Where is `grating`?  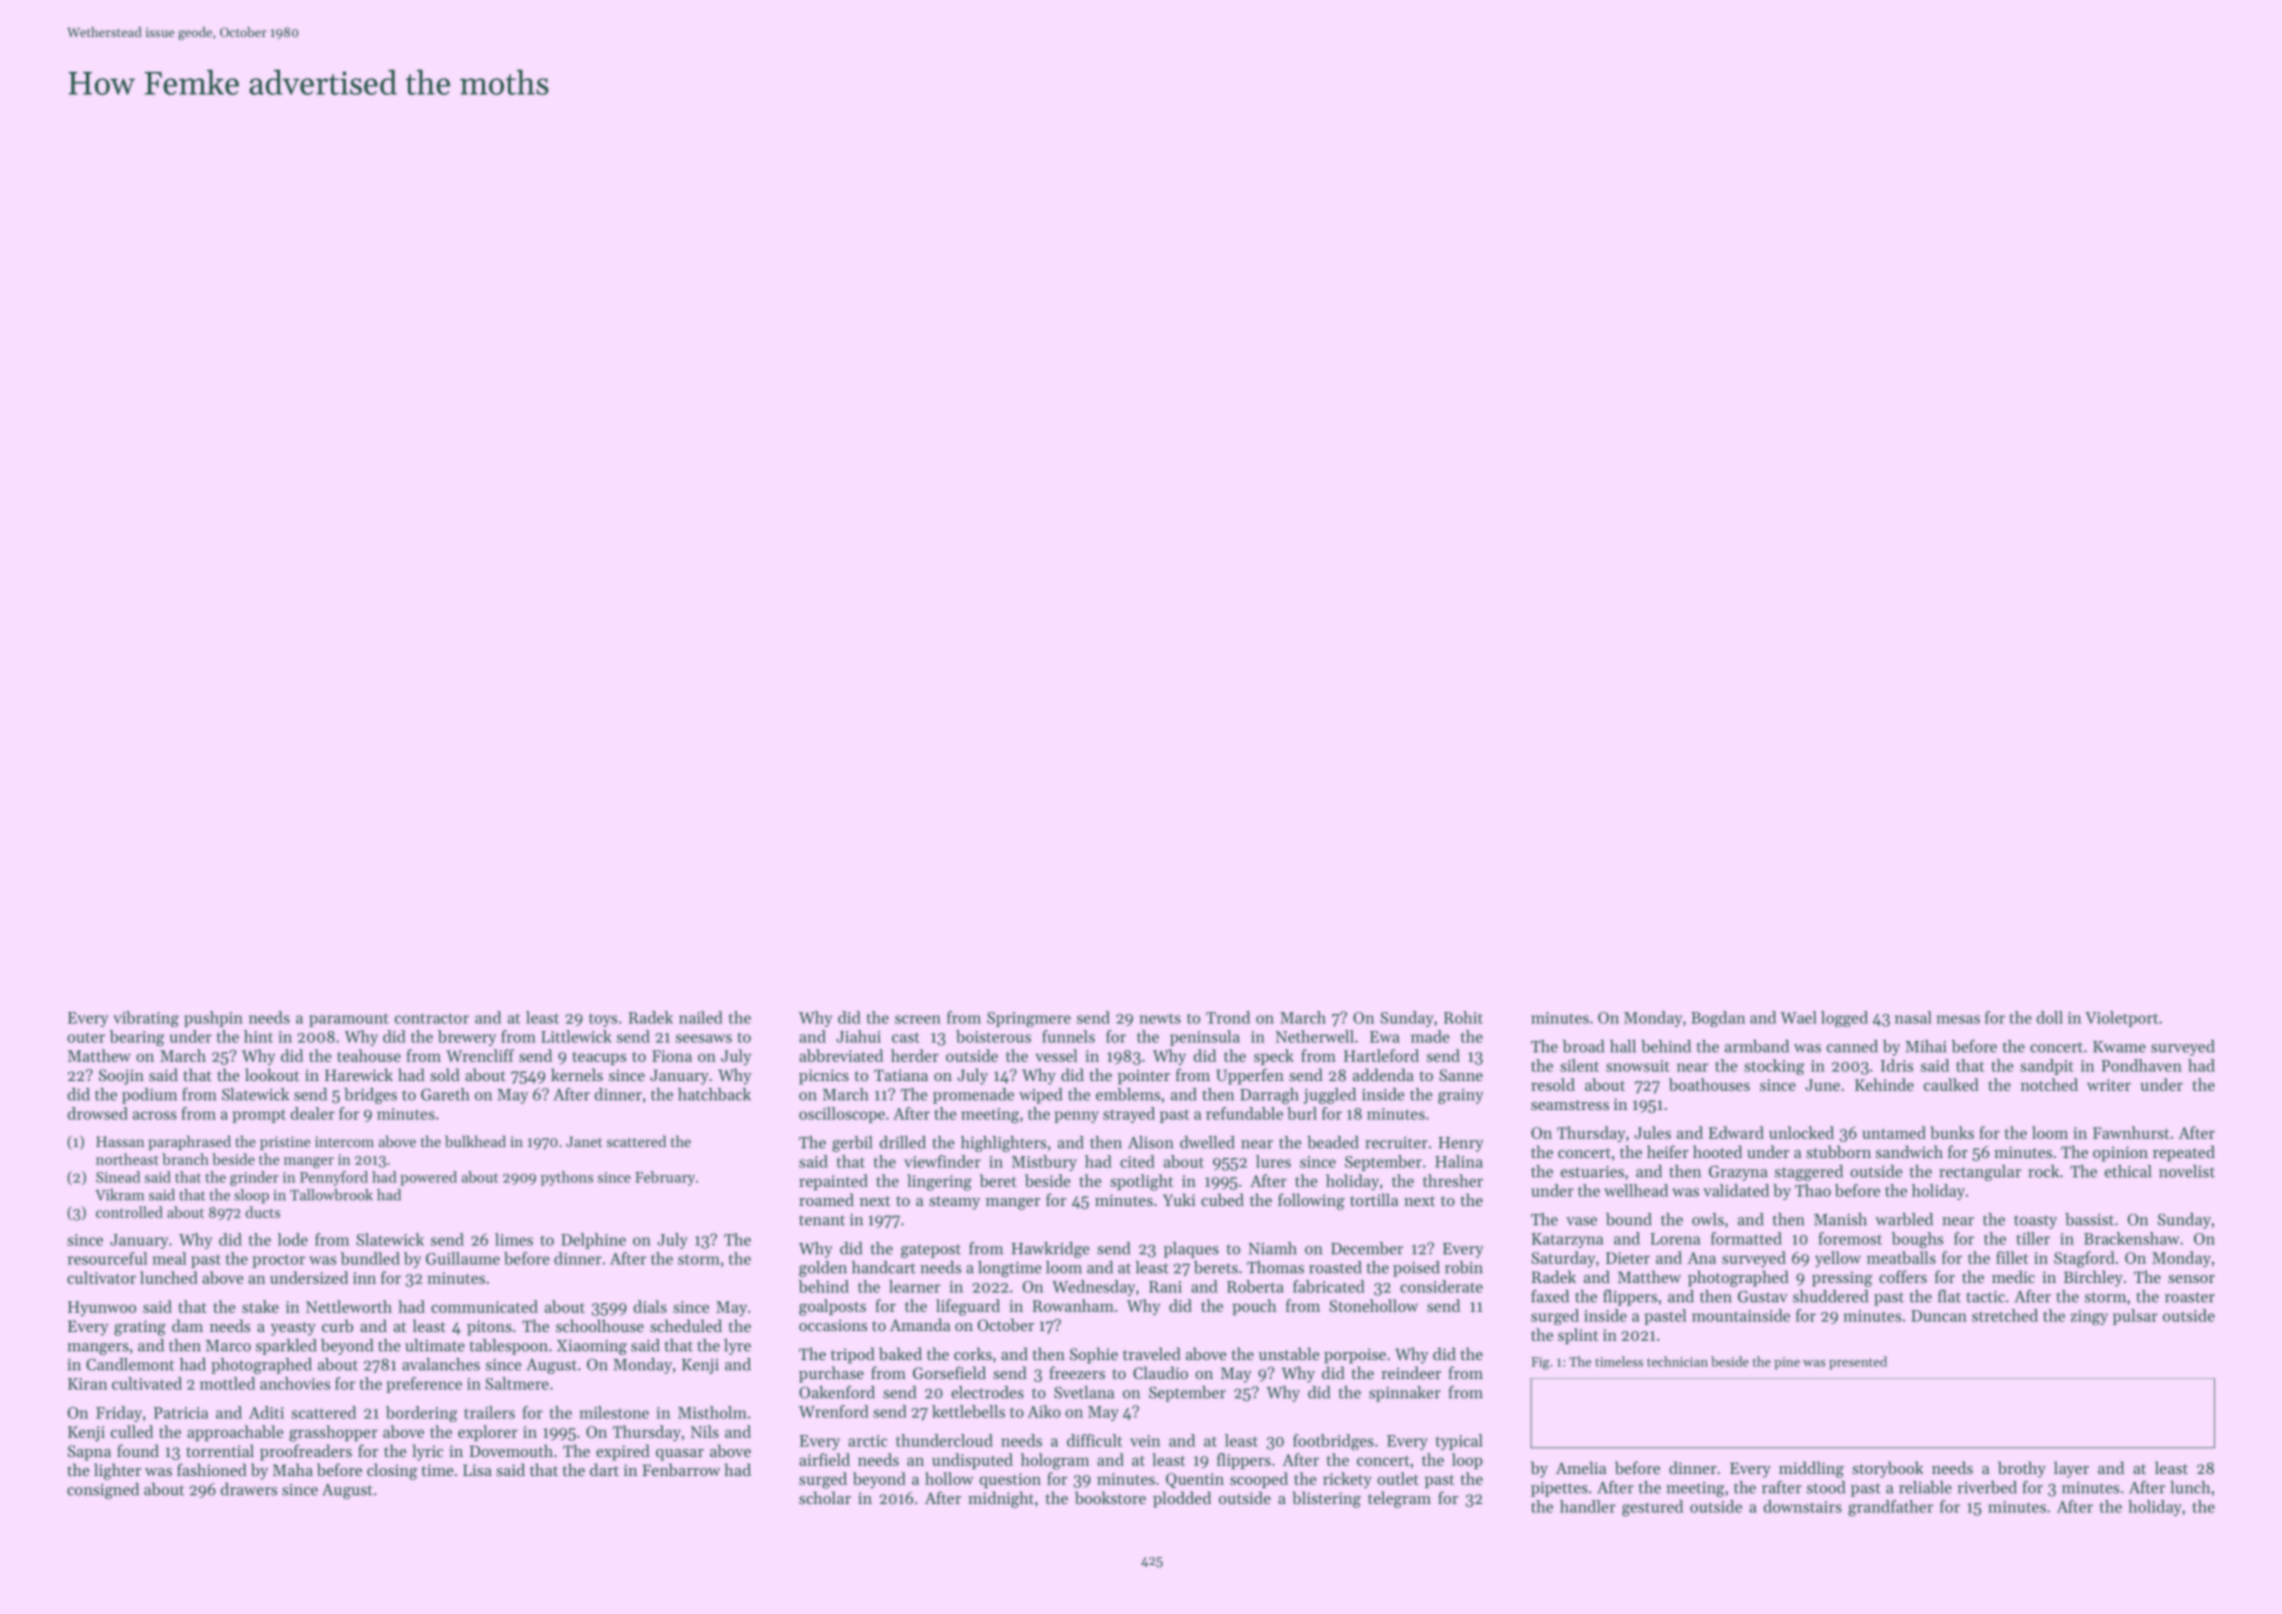
grating is located at coordinates (140, 1328).
